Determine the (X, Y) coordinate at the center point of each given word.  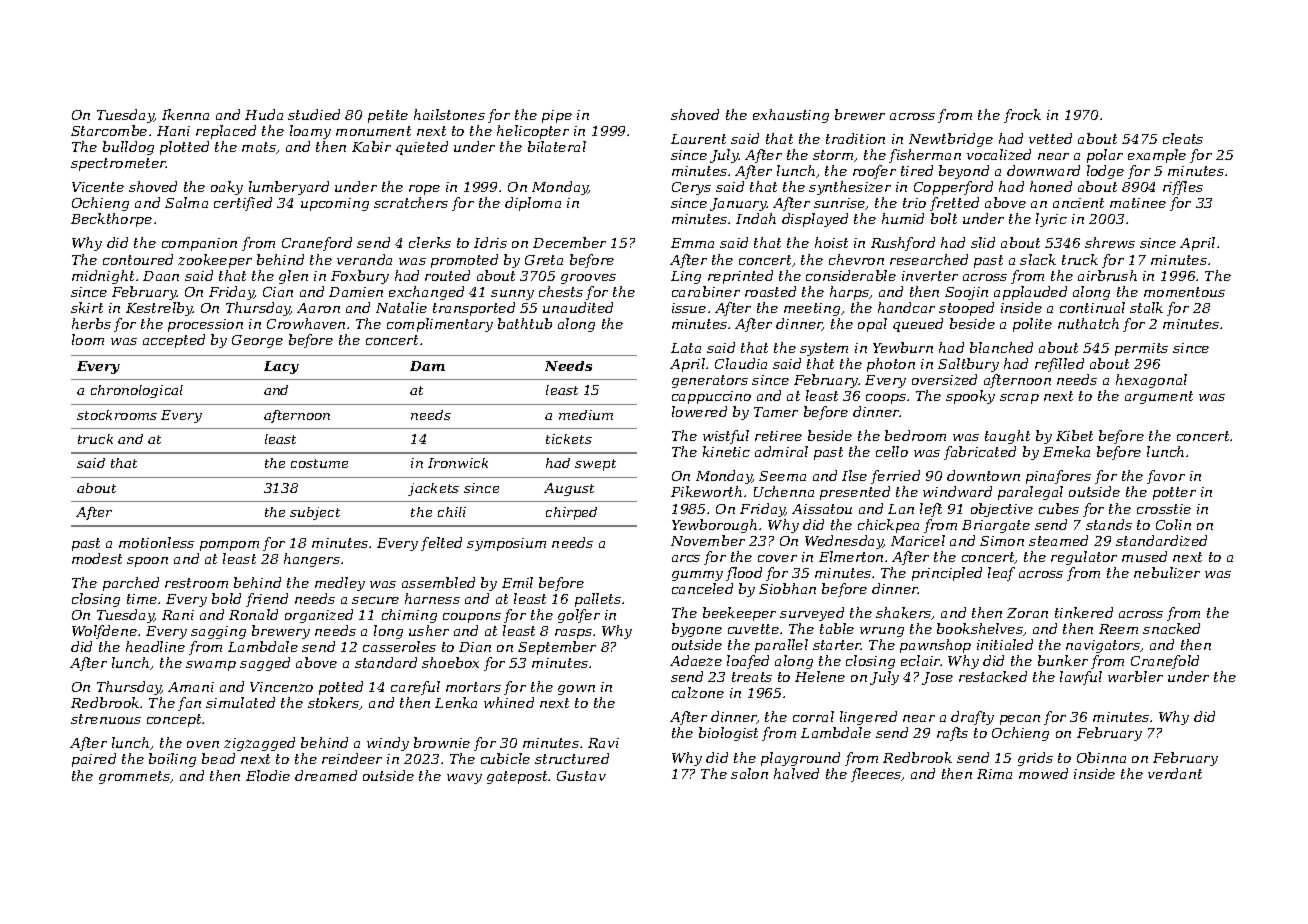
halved (796, 773)
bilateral (557, 146)
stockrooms (117, 415)
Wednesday (844, 542)
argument (1159, 397)
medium (586, 415)
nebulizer (1167, 572)
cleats (1183, 138)
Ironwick (458, 463)
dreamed (326, 775)
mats (259, 147)
